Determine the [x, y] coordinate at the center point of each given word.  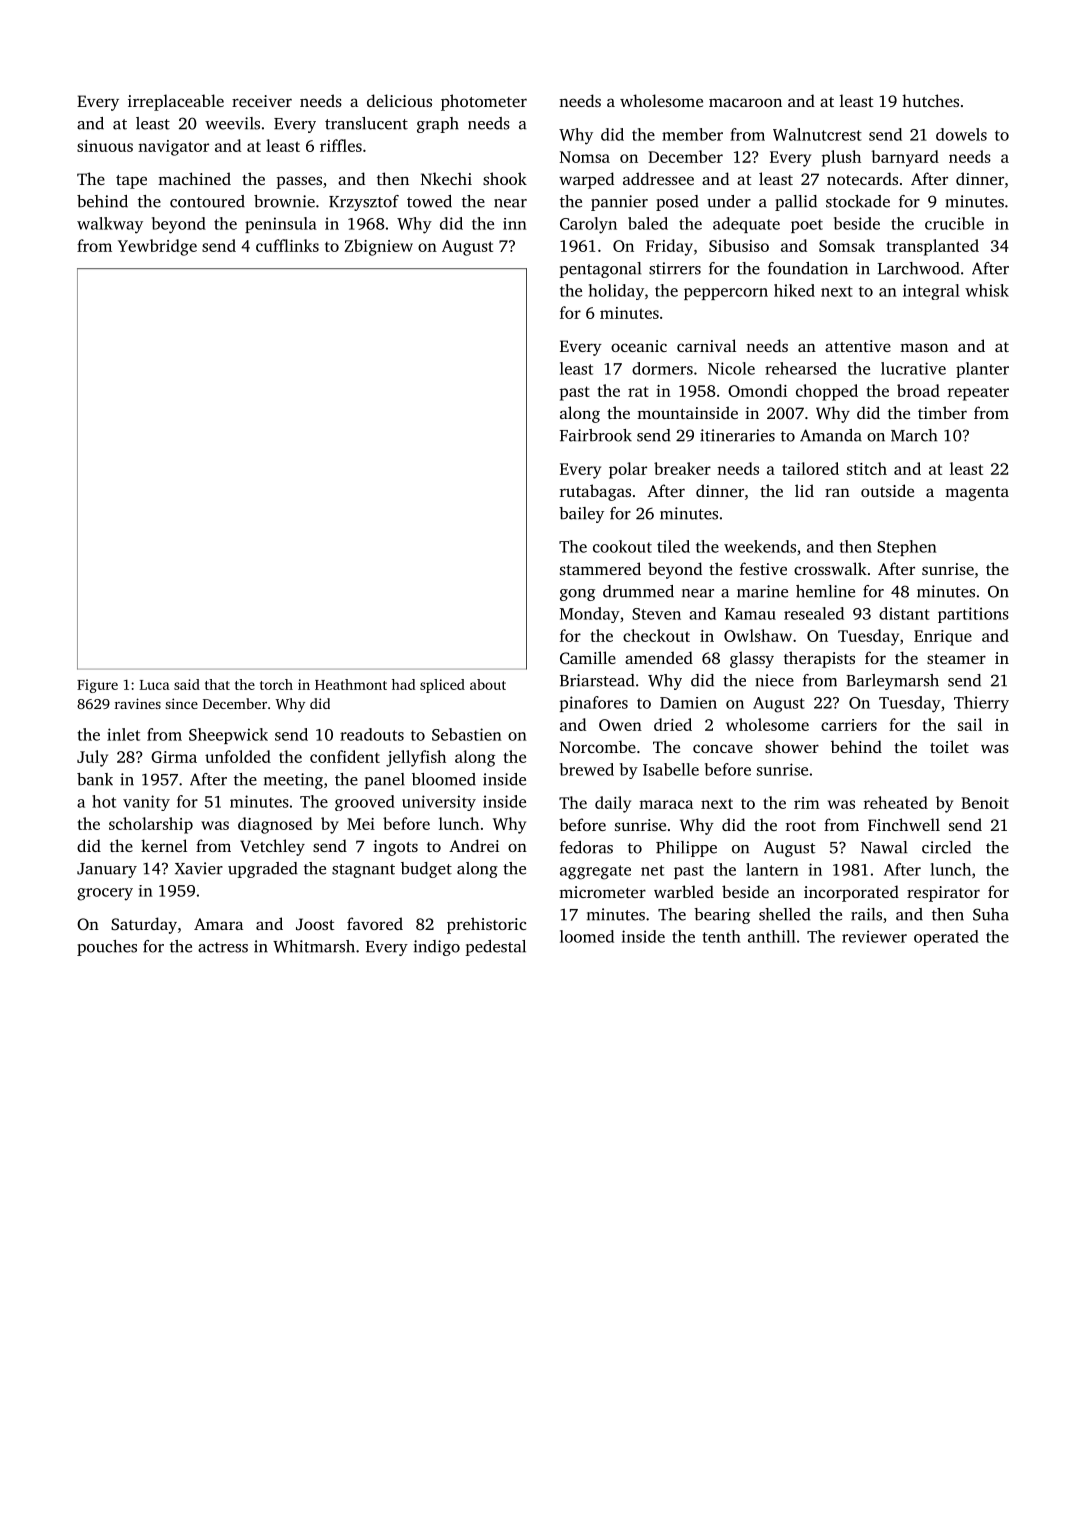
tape [131, 182]
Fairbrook [596, 435]
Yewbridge [157, 247]
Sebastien [466, 734]
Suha [991, 914]
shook [505, 178]
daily [613, 804]
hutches [930, 100]
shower [792, 746]
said [187, 684]
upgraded [262, 870]
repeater [978, 393]
